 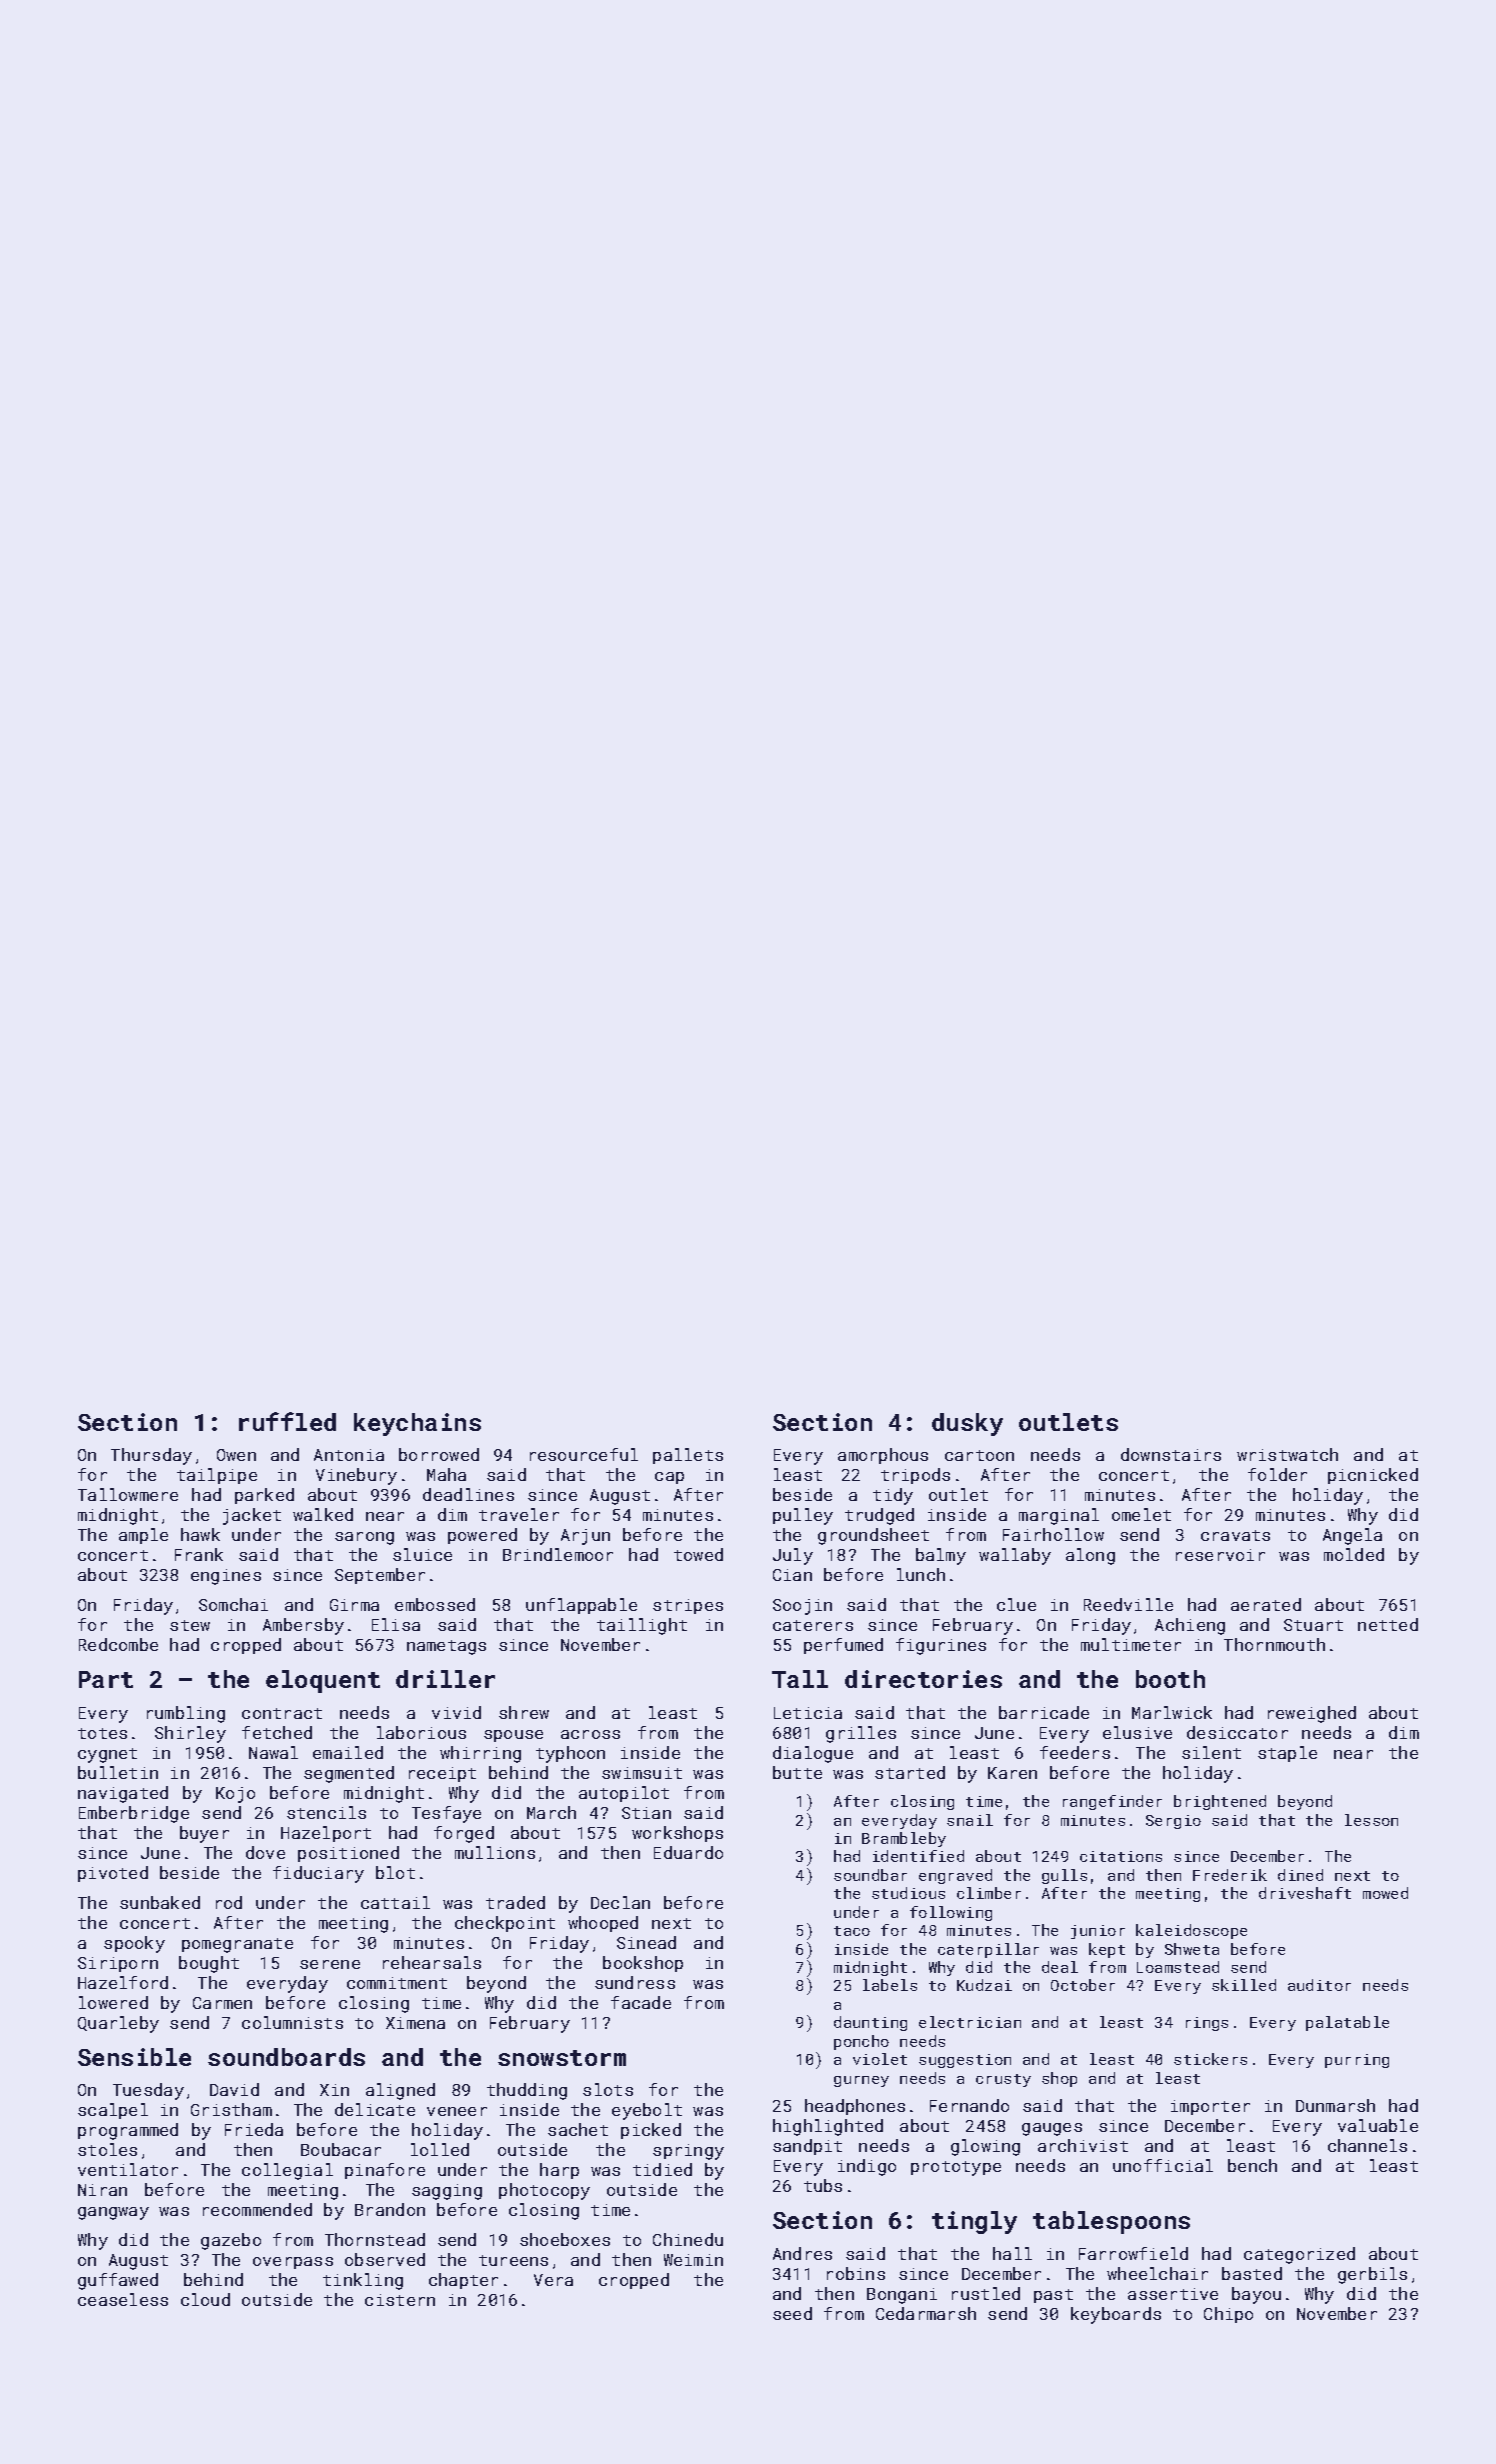 I want to click on buyer, so click(x=204, y=1834).
